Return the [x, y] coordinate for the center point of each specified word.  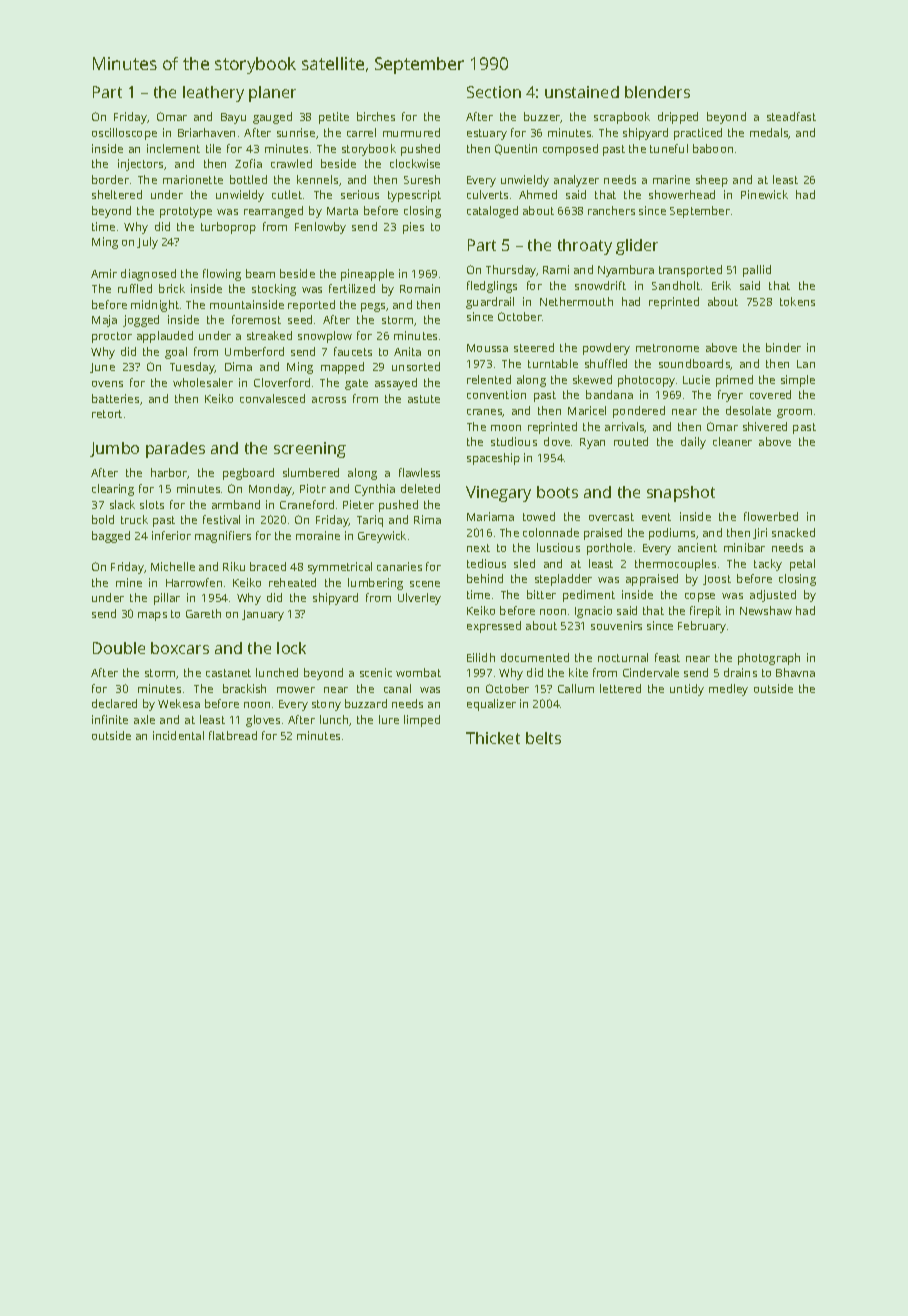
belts [543, 738]
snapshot [681, 494]
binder [783, 347]
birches [376, 116]
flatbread [233, 735]
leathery [213, 94]
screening [310, 450]
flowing [222, 275]
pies [413, 228]
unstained [582, 92]
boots [557, 492]
